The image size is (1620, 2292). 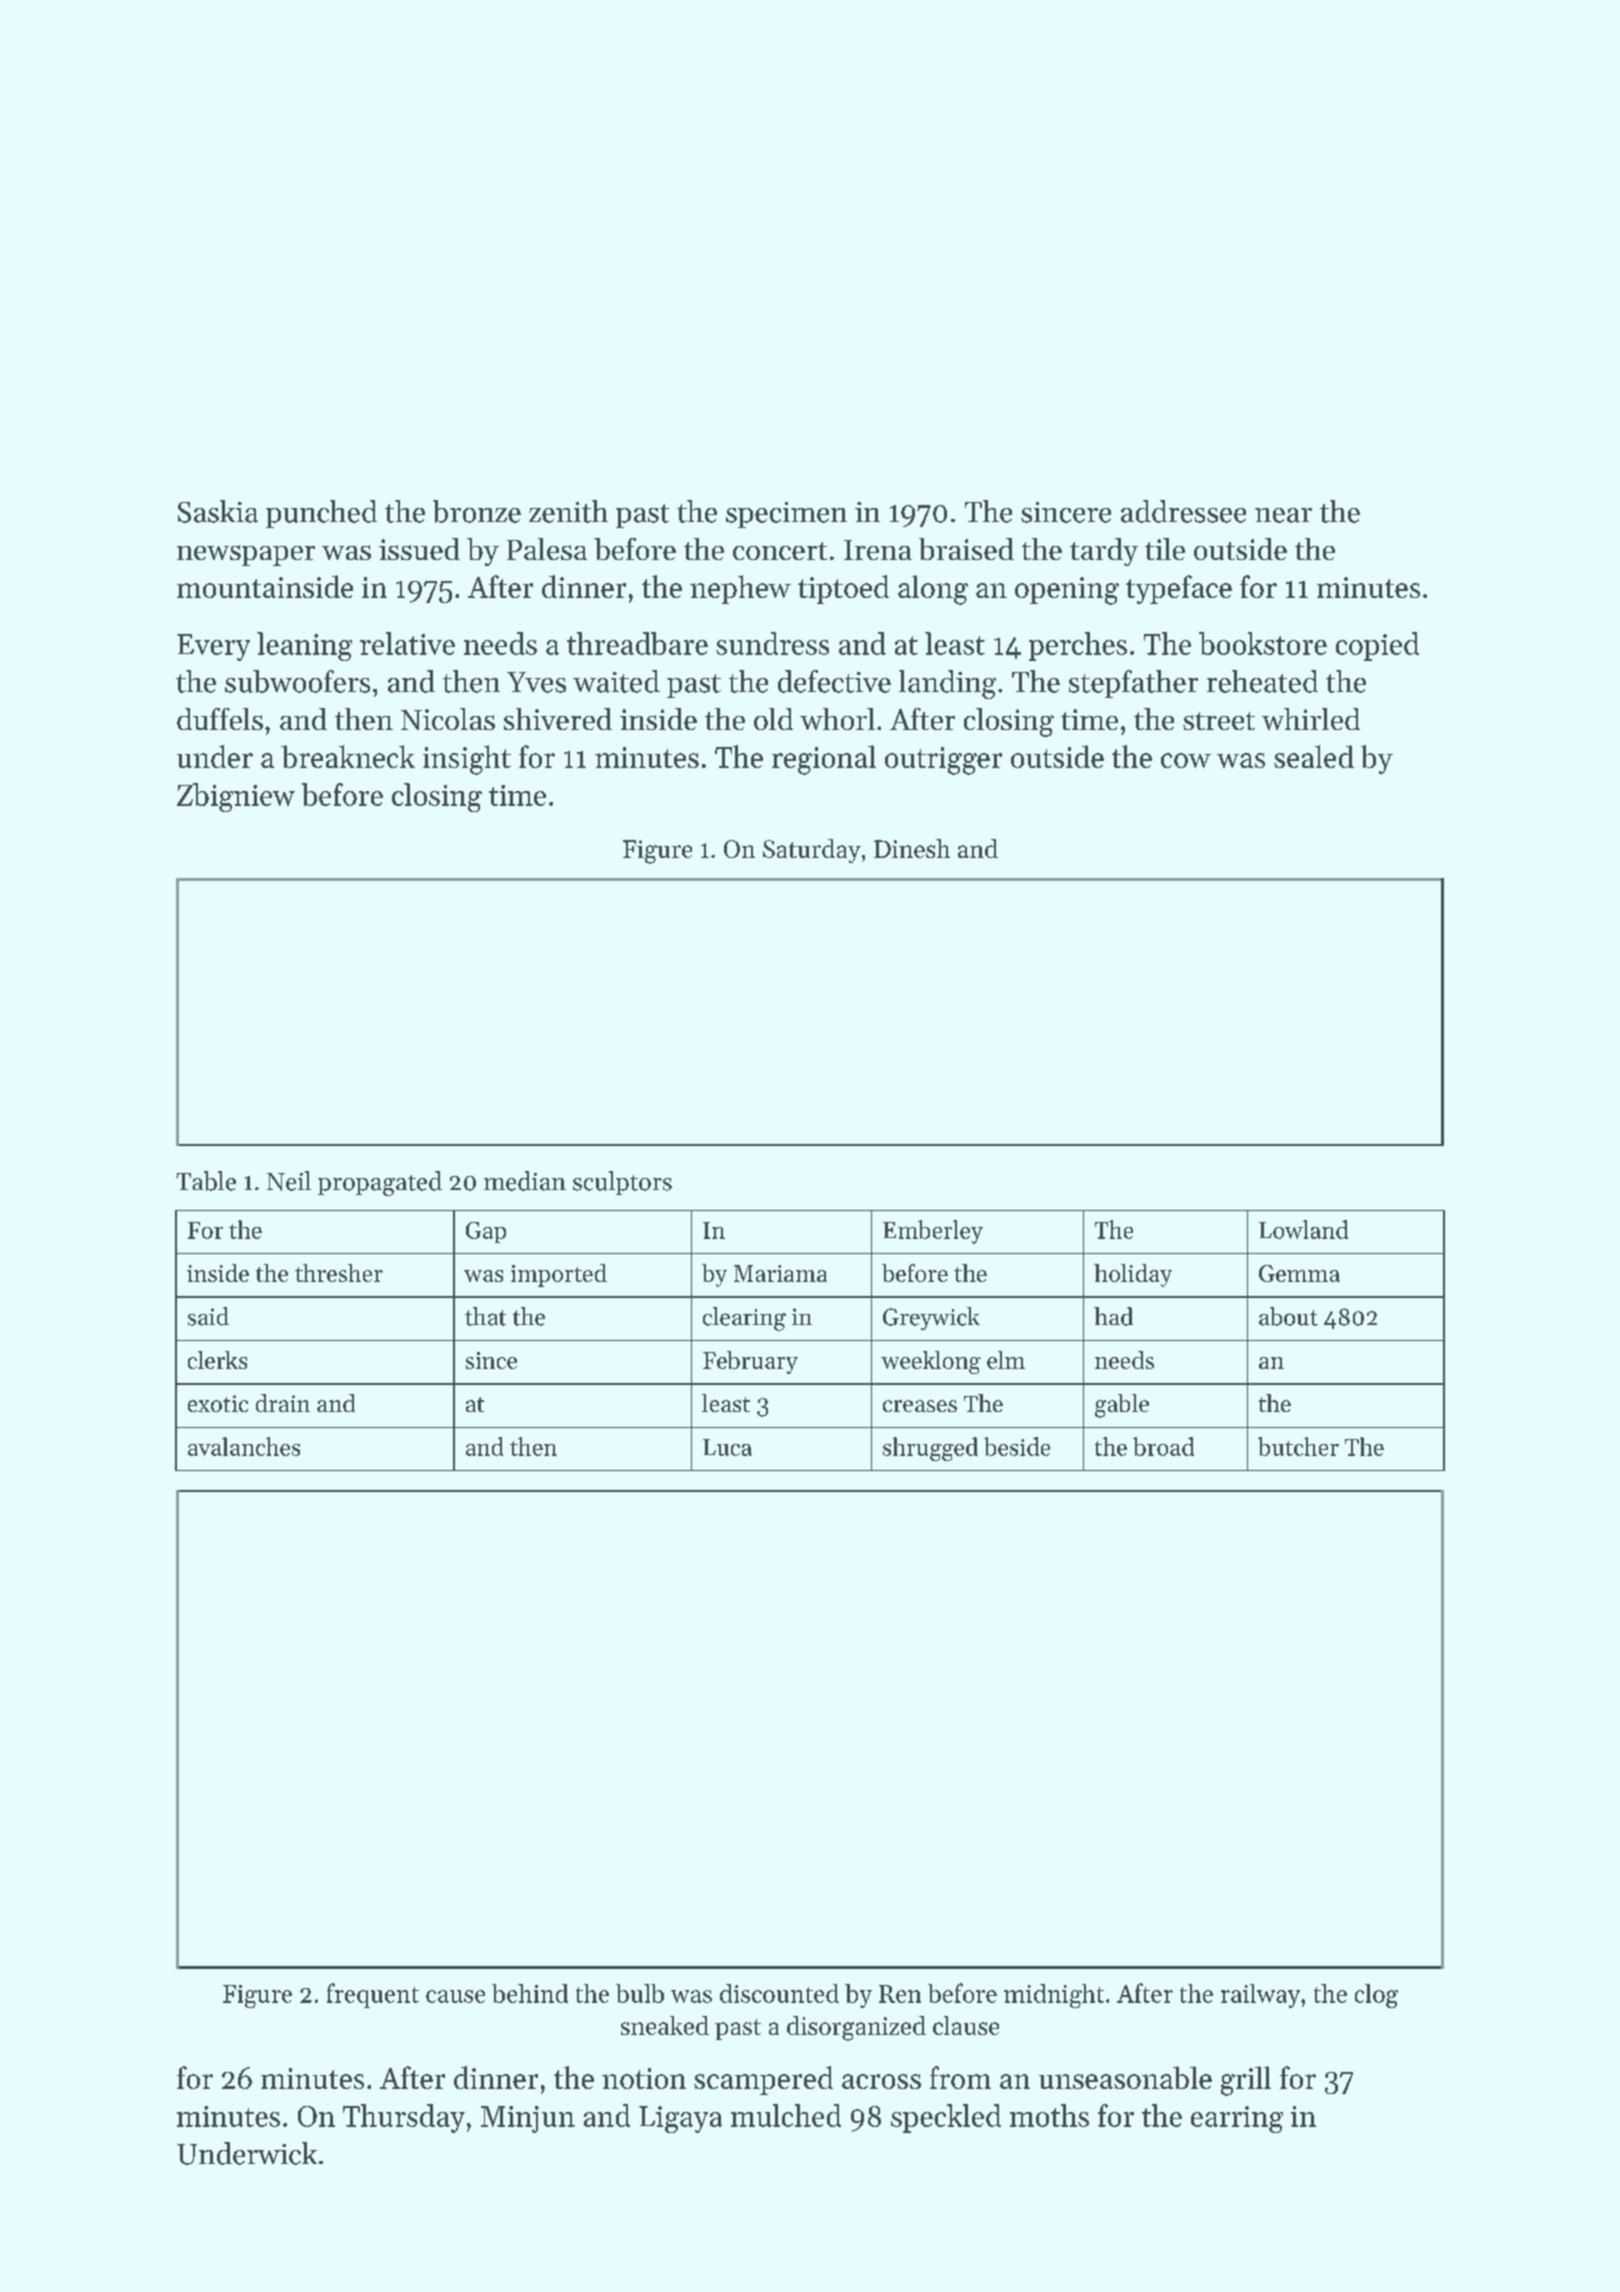 I want to click on opening, so click(x=1067, y=591).
